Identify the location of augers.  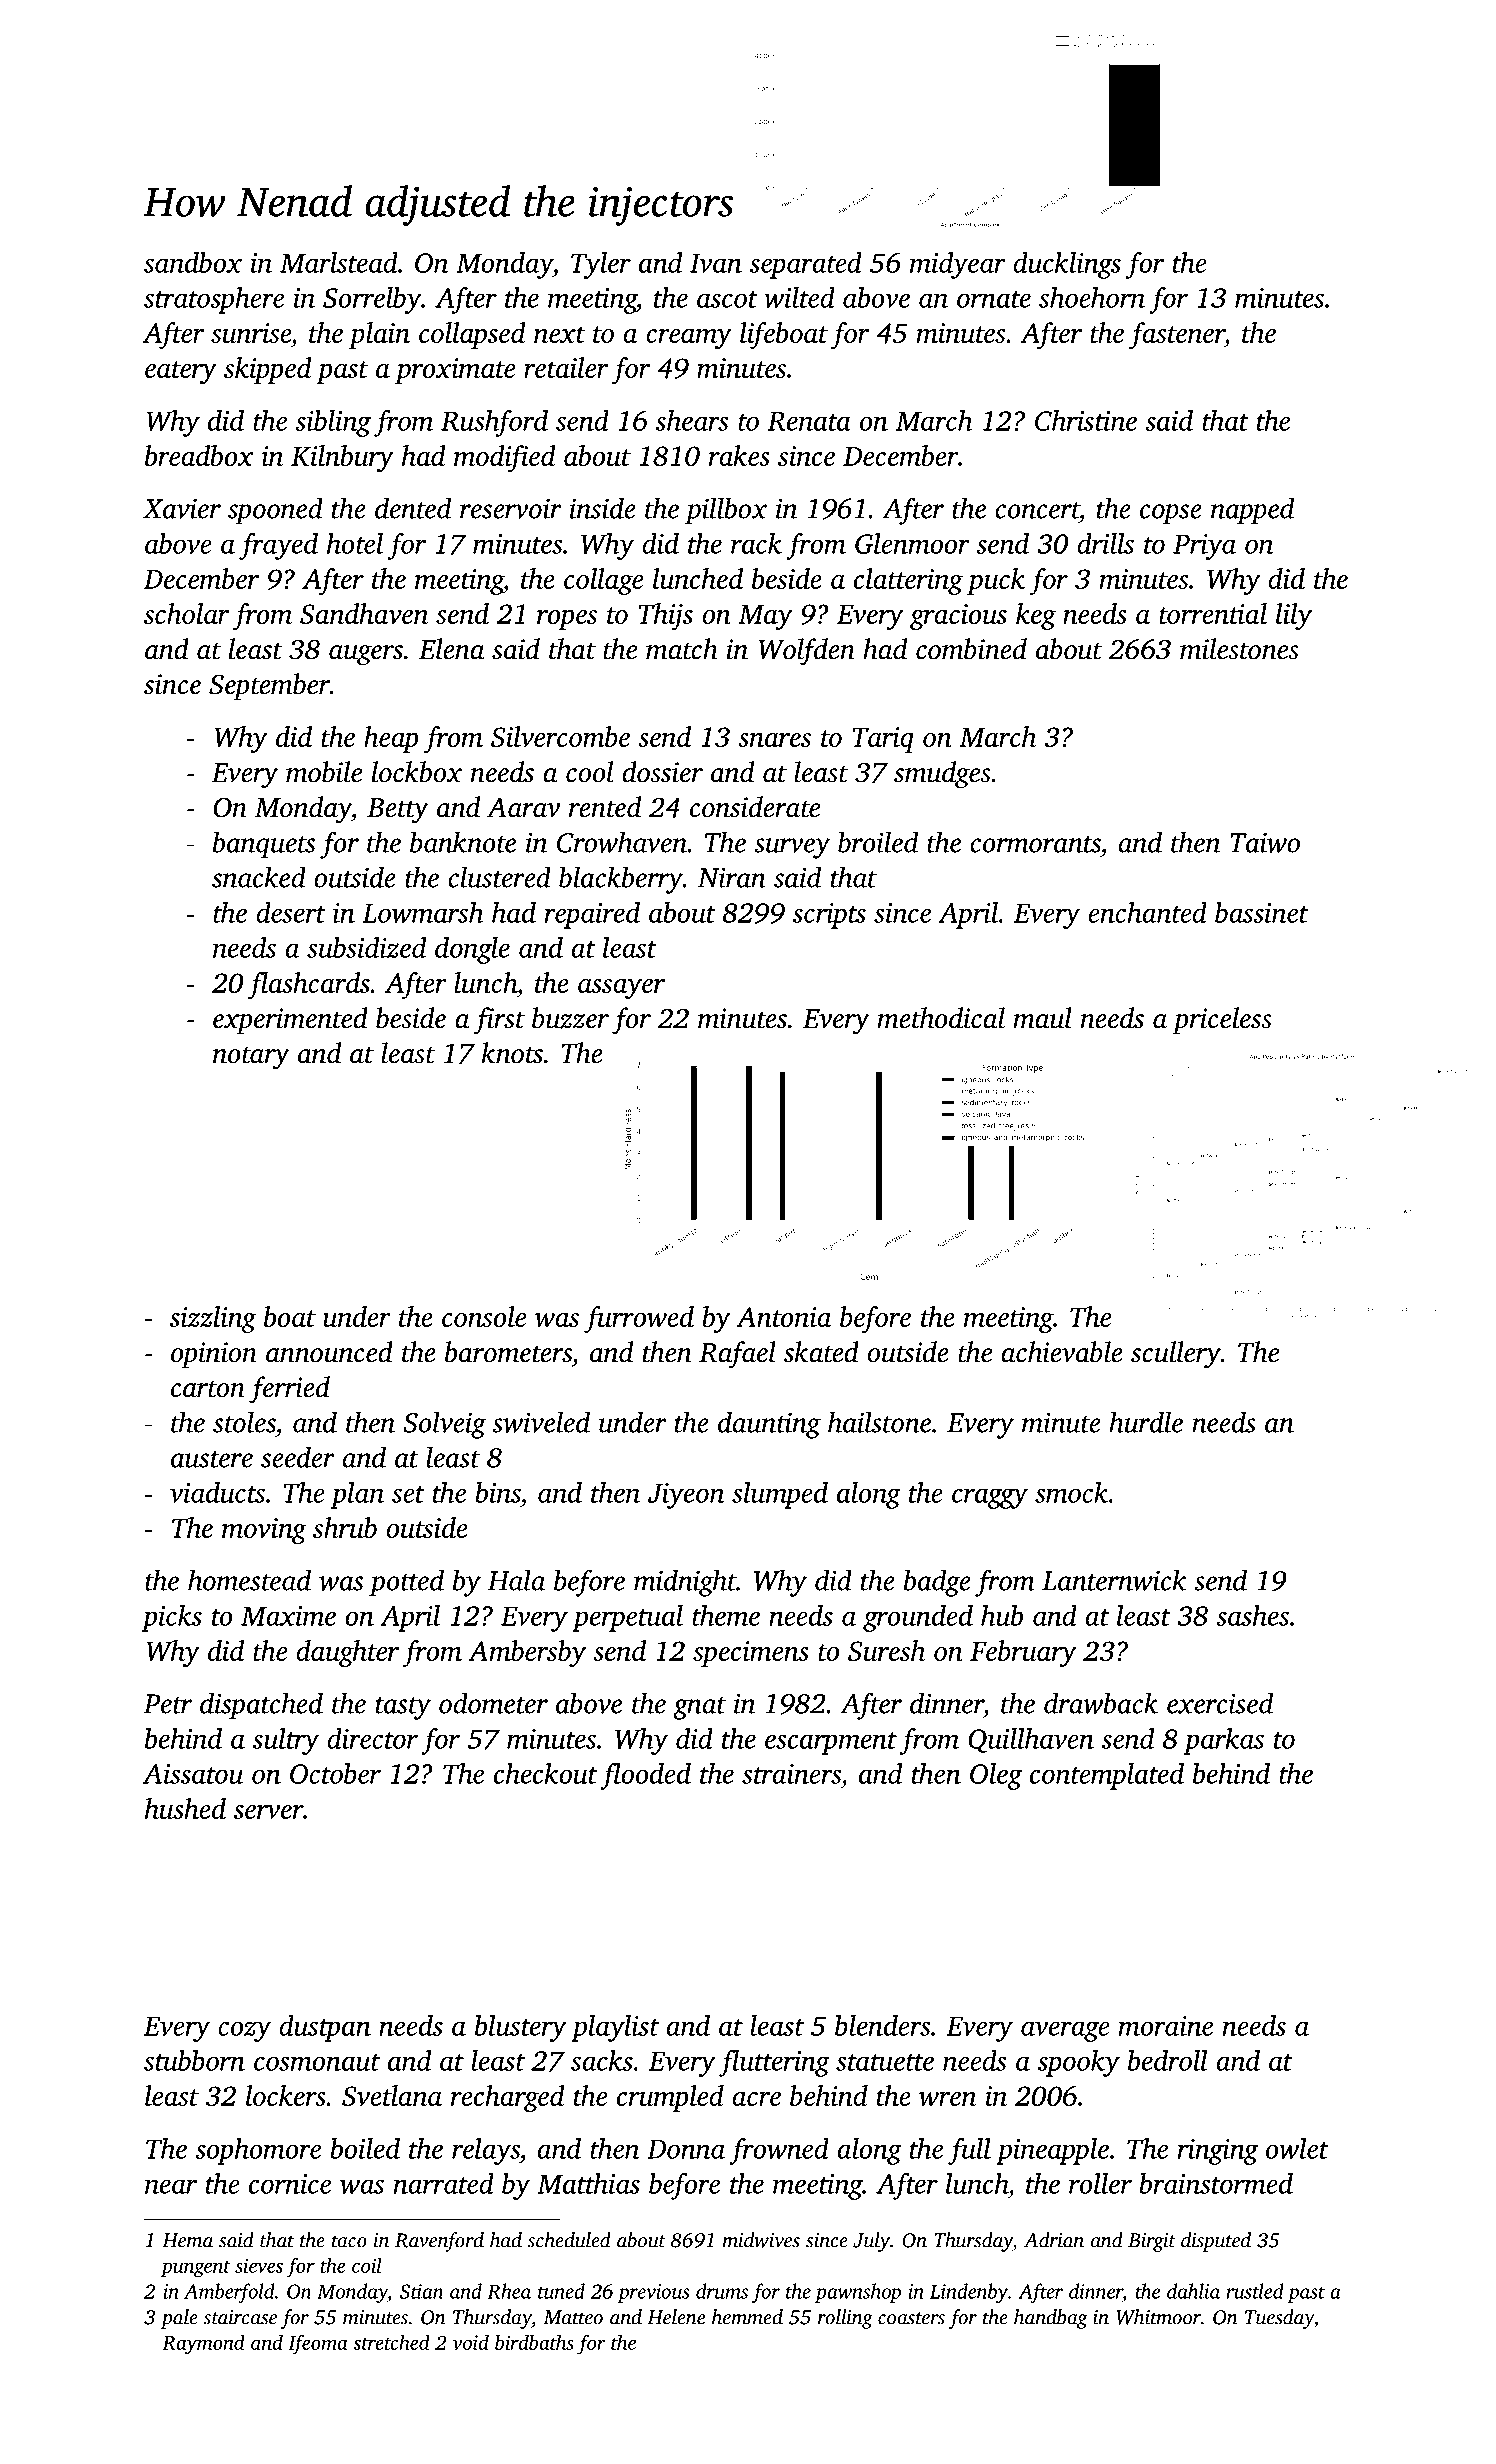
(366, 655).
